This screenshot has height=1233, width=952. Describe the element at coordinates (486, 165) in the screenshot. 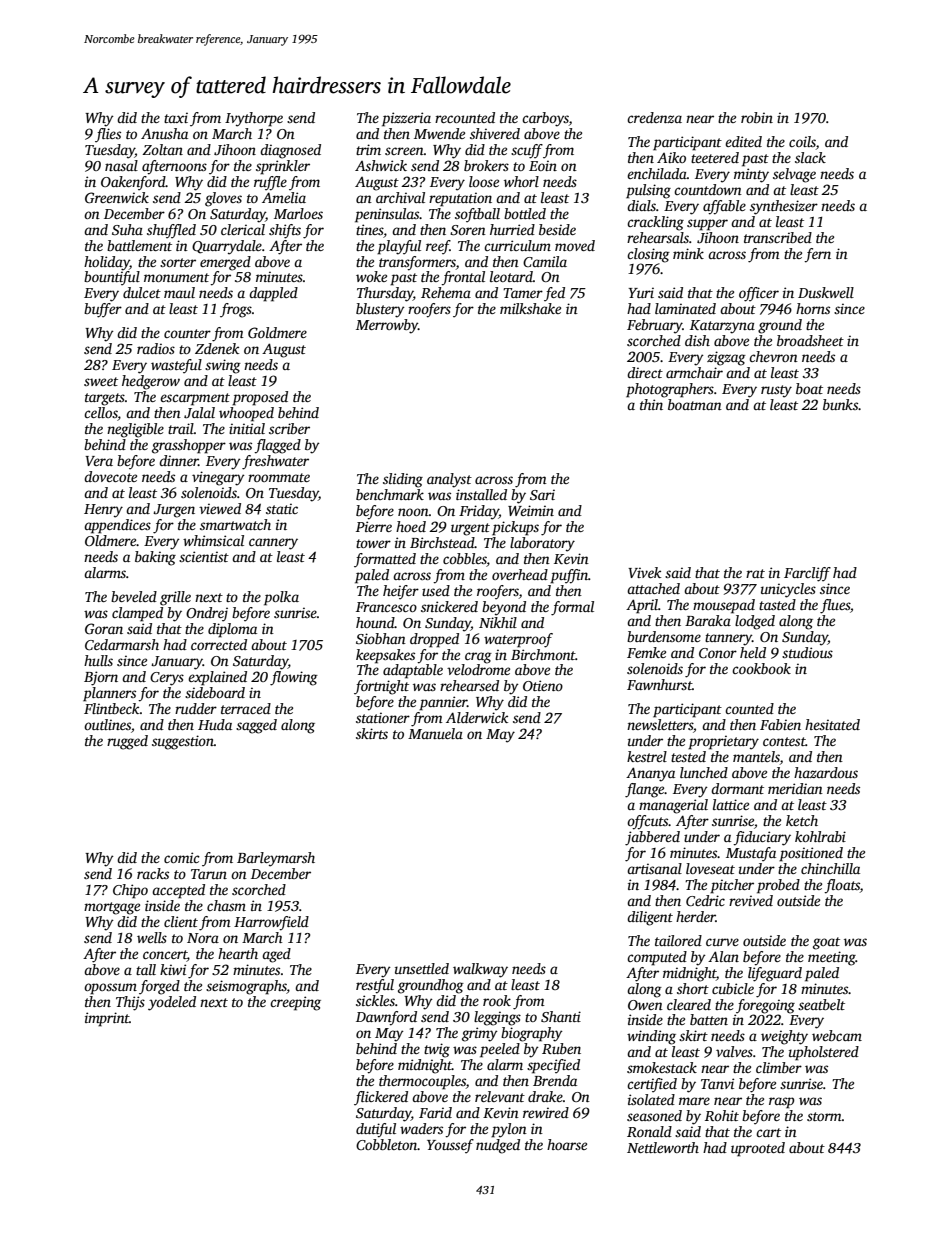

I see `brokers` at that location.
